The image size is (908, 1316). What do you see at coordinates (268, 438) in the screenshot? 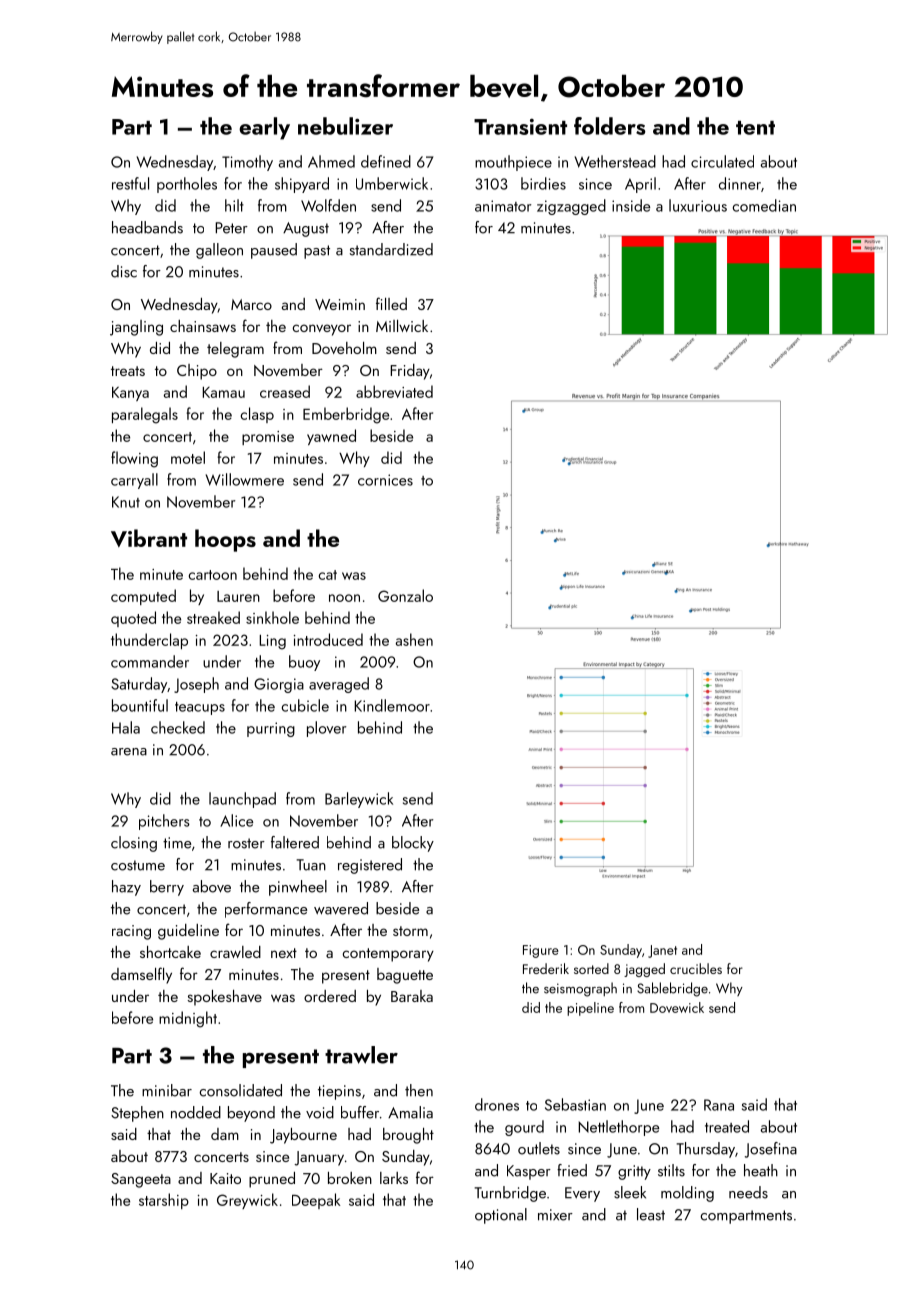
I see `promise` at bounding box center [268, 438].
